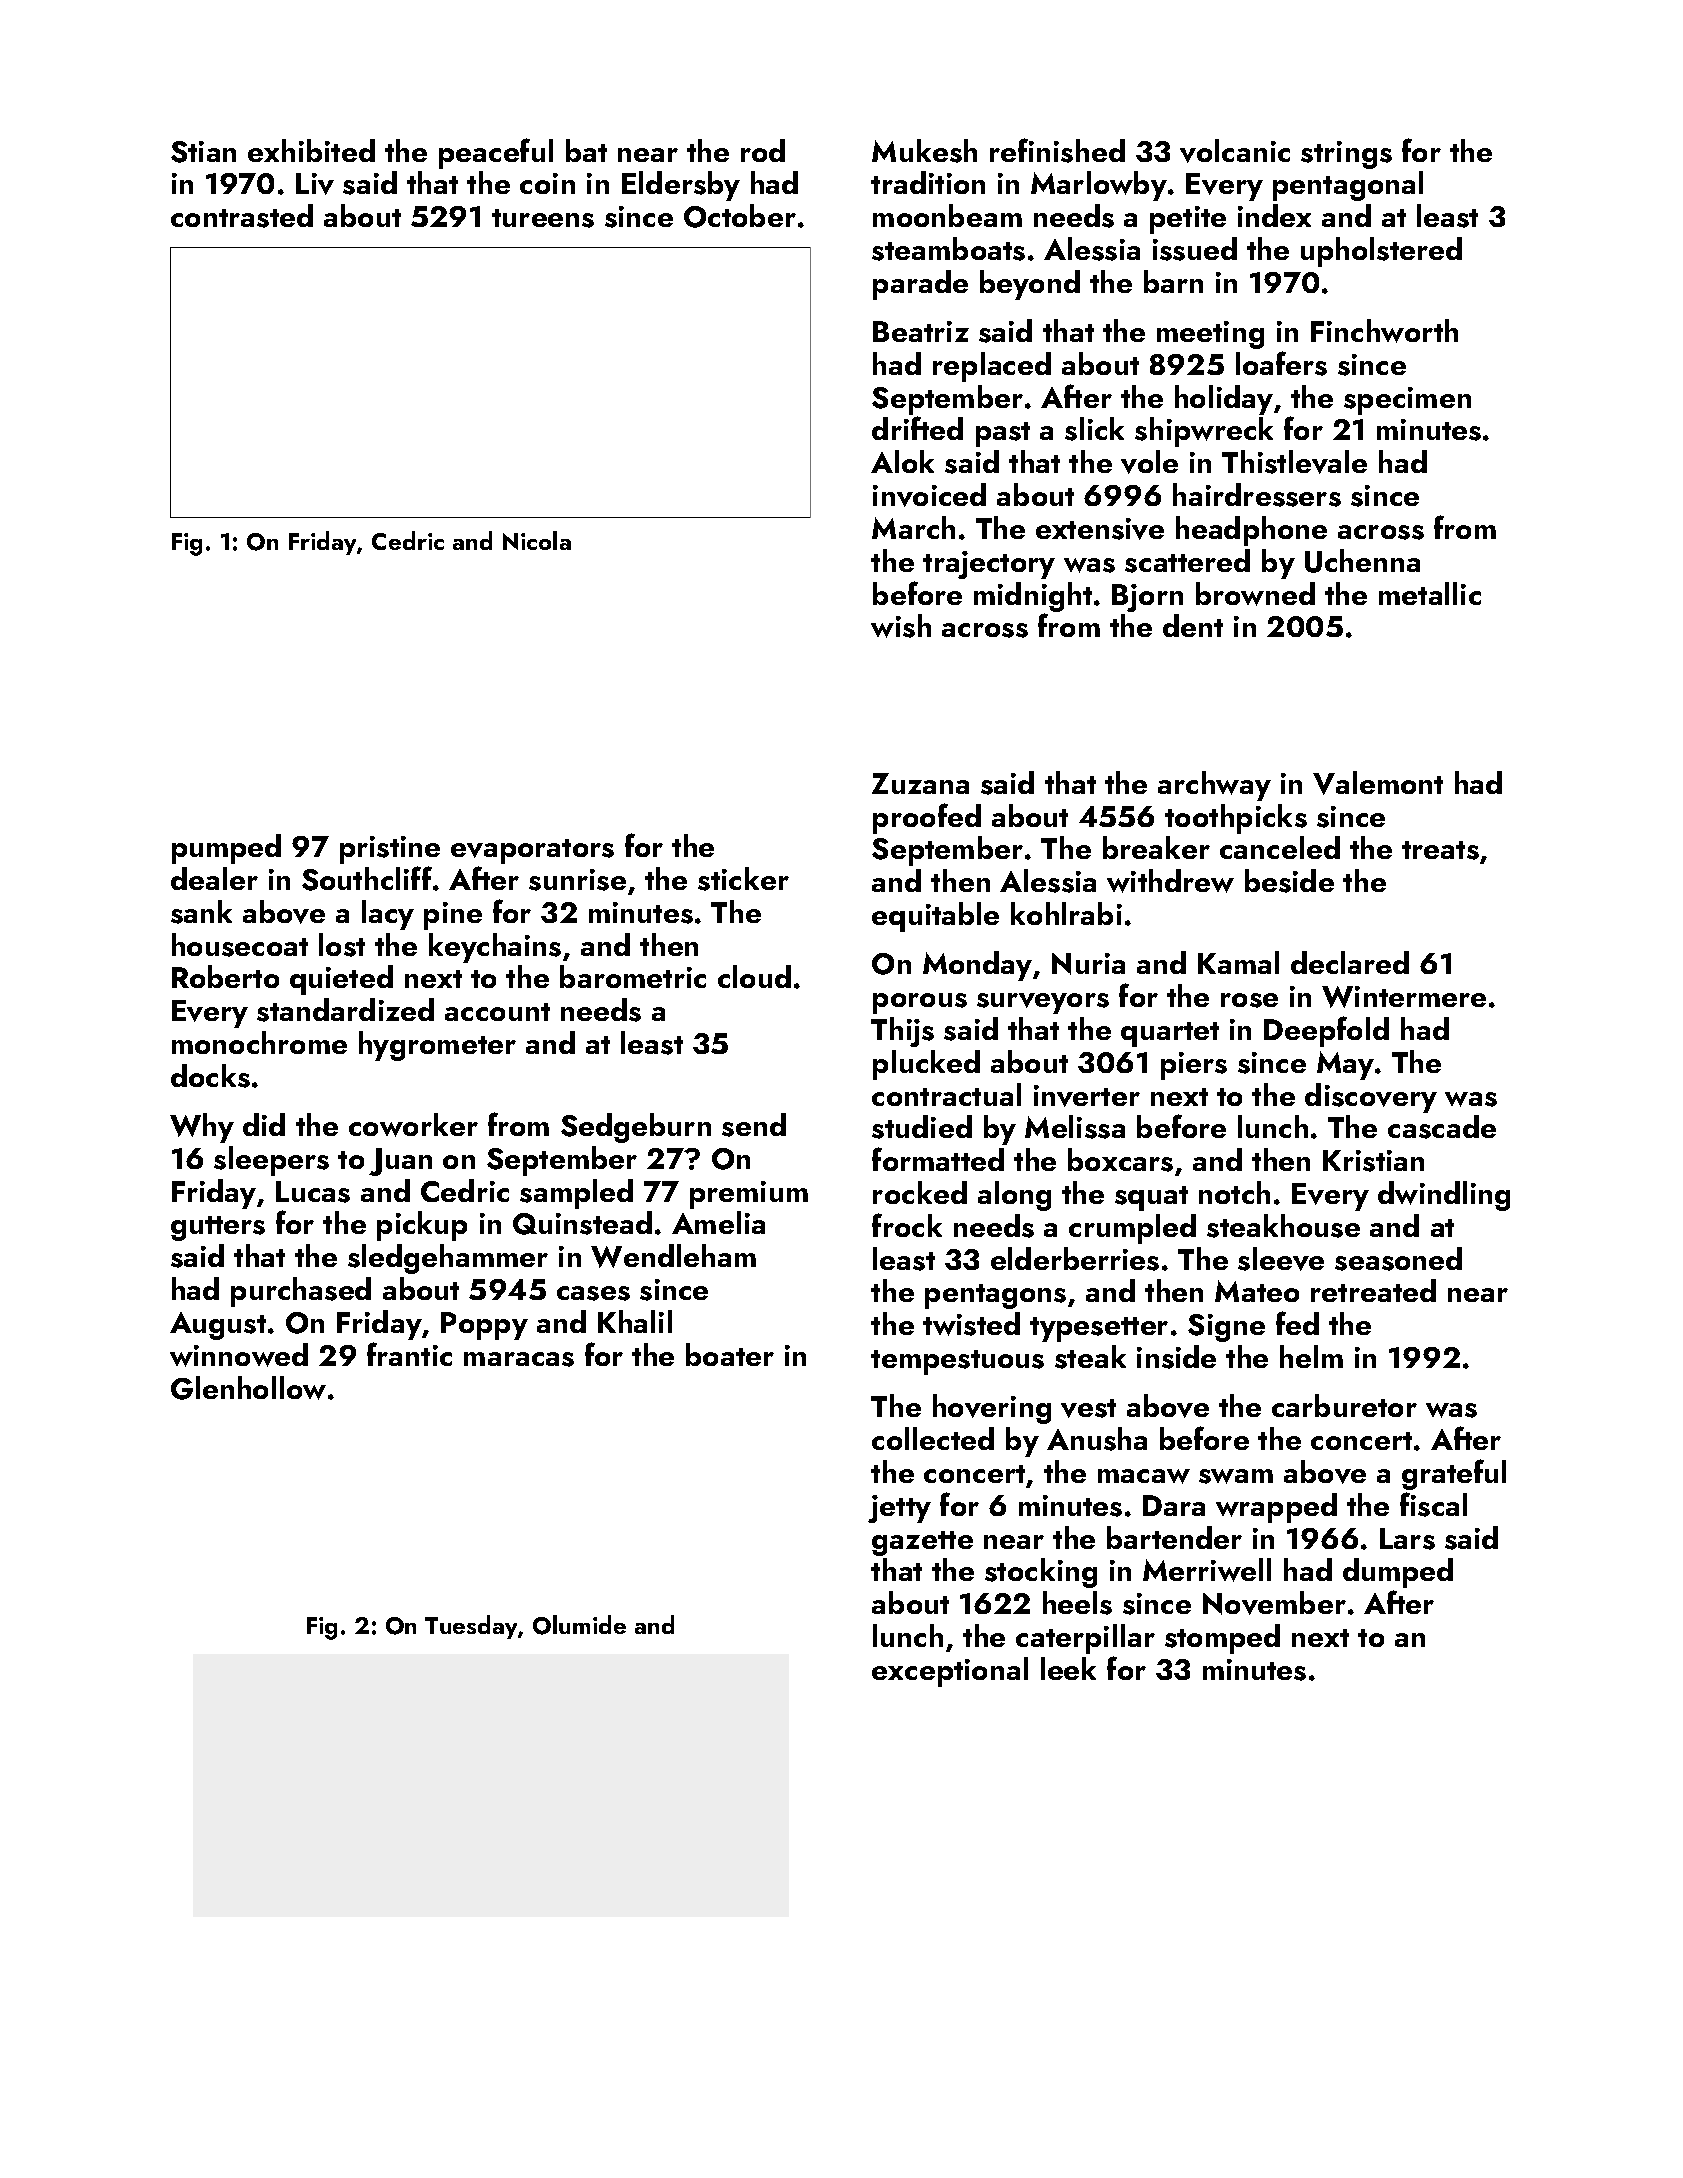 The width and height of the screenshot is (1683, 2178). Describe the element at coordinates (1236, 1476) in the screenshot. I see `swam` at that location.
